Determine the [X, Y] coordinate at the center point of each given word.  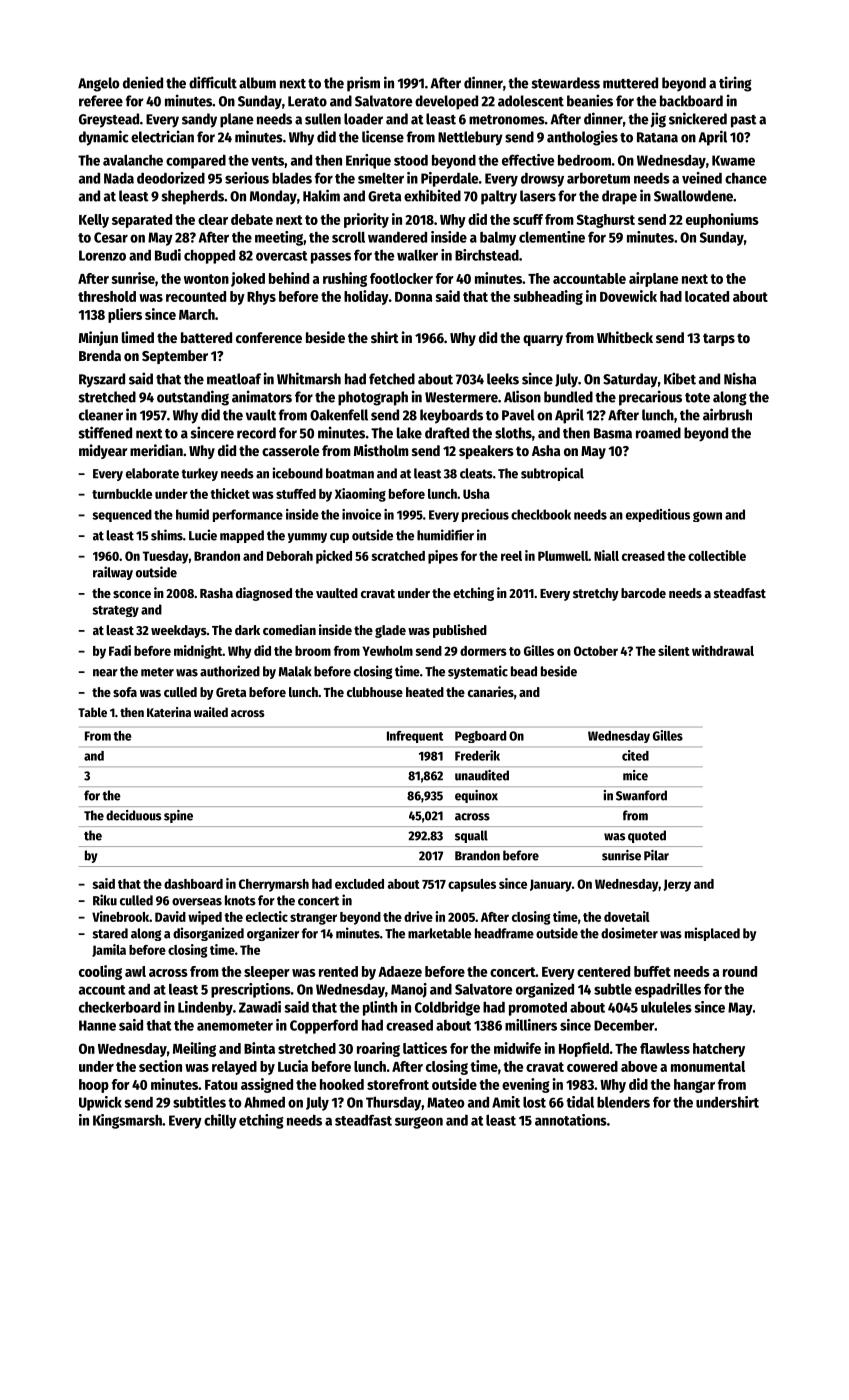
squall [471, 836]
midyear [103, 451]
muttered [630, 83]
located [707, 296]
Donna [413, 297]
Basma [613, 433]
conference [269, 337]
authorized [230, 671]
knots [240, 900]
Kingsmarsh [127, 1121]
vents [267, 161]
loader [363, 119]
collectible [717, 555]
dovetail [627, 916]
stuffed [296, 494]
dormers [483, 651]
